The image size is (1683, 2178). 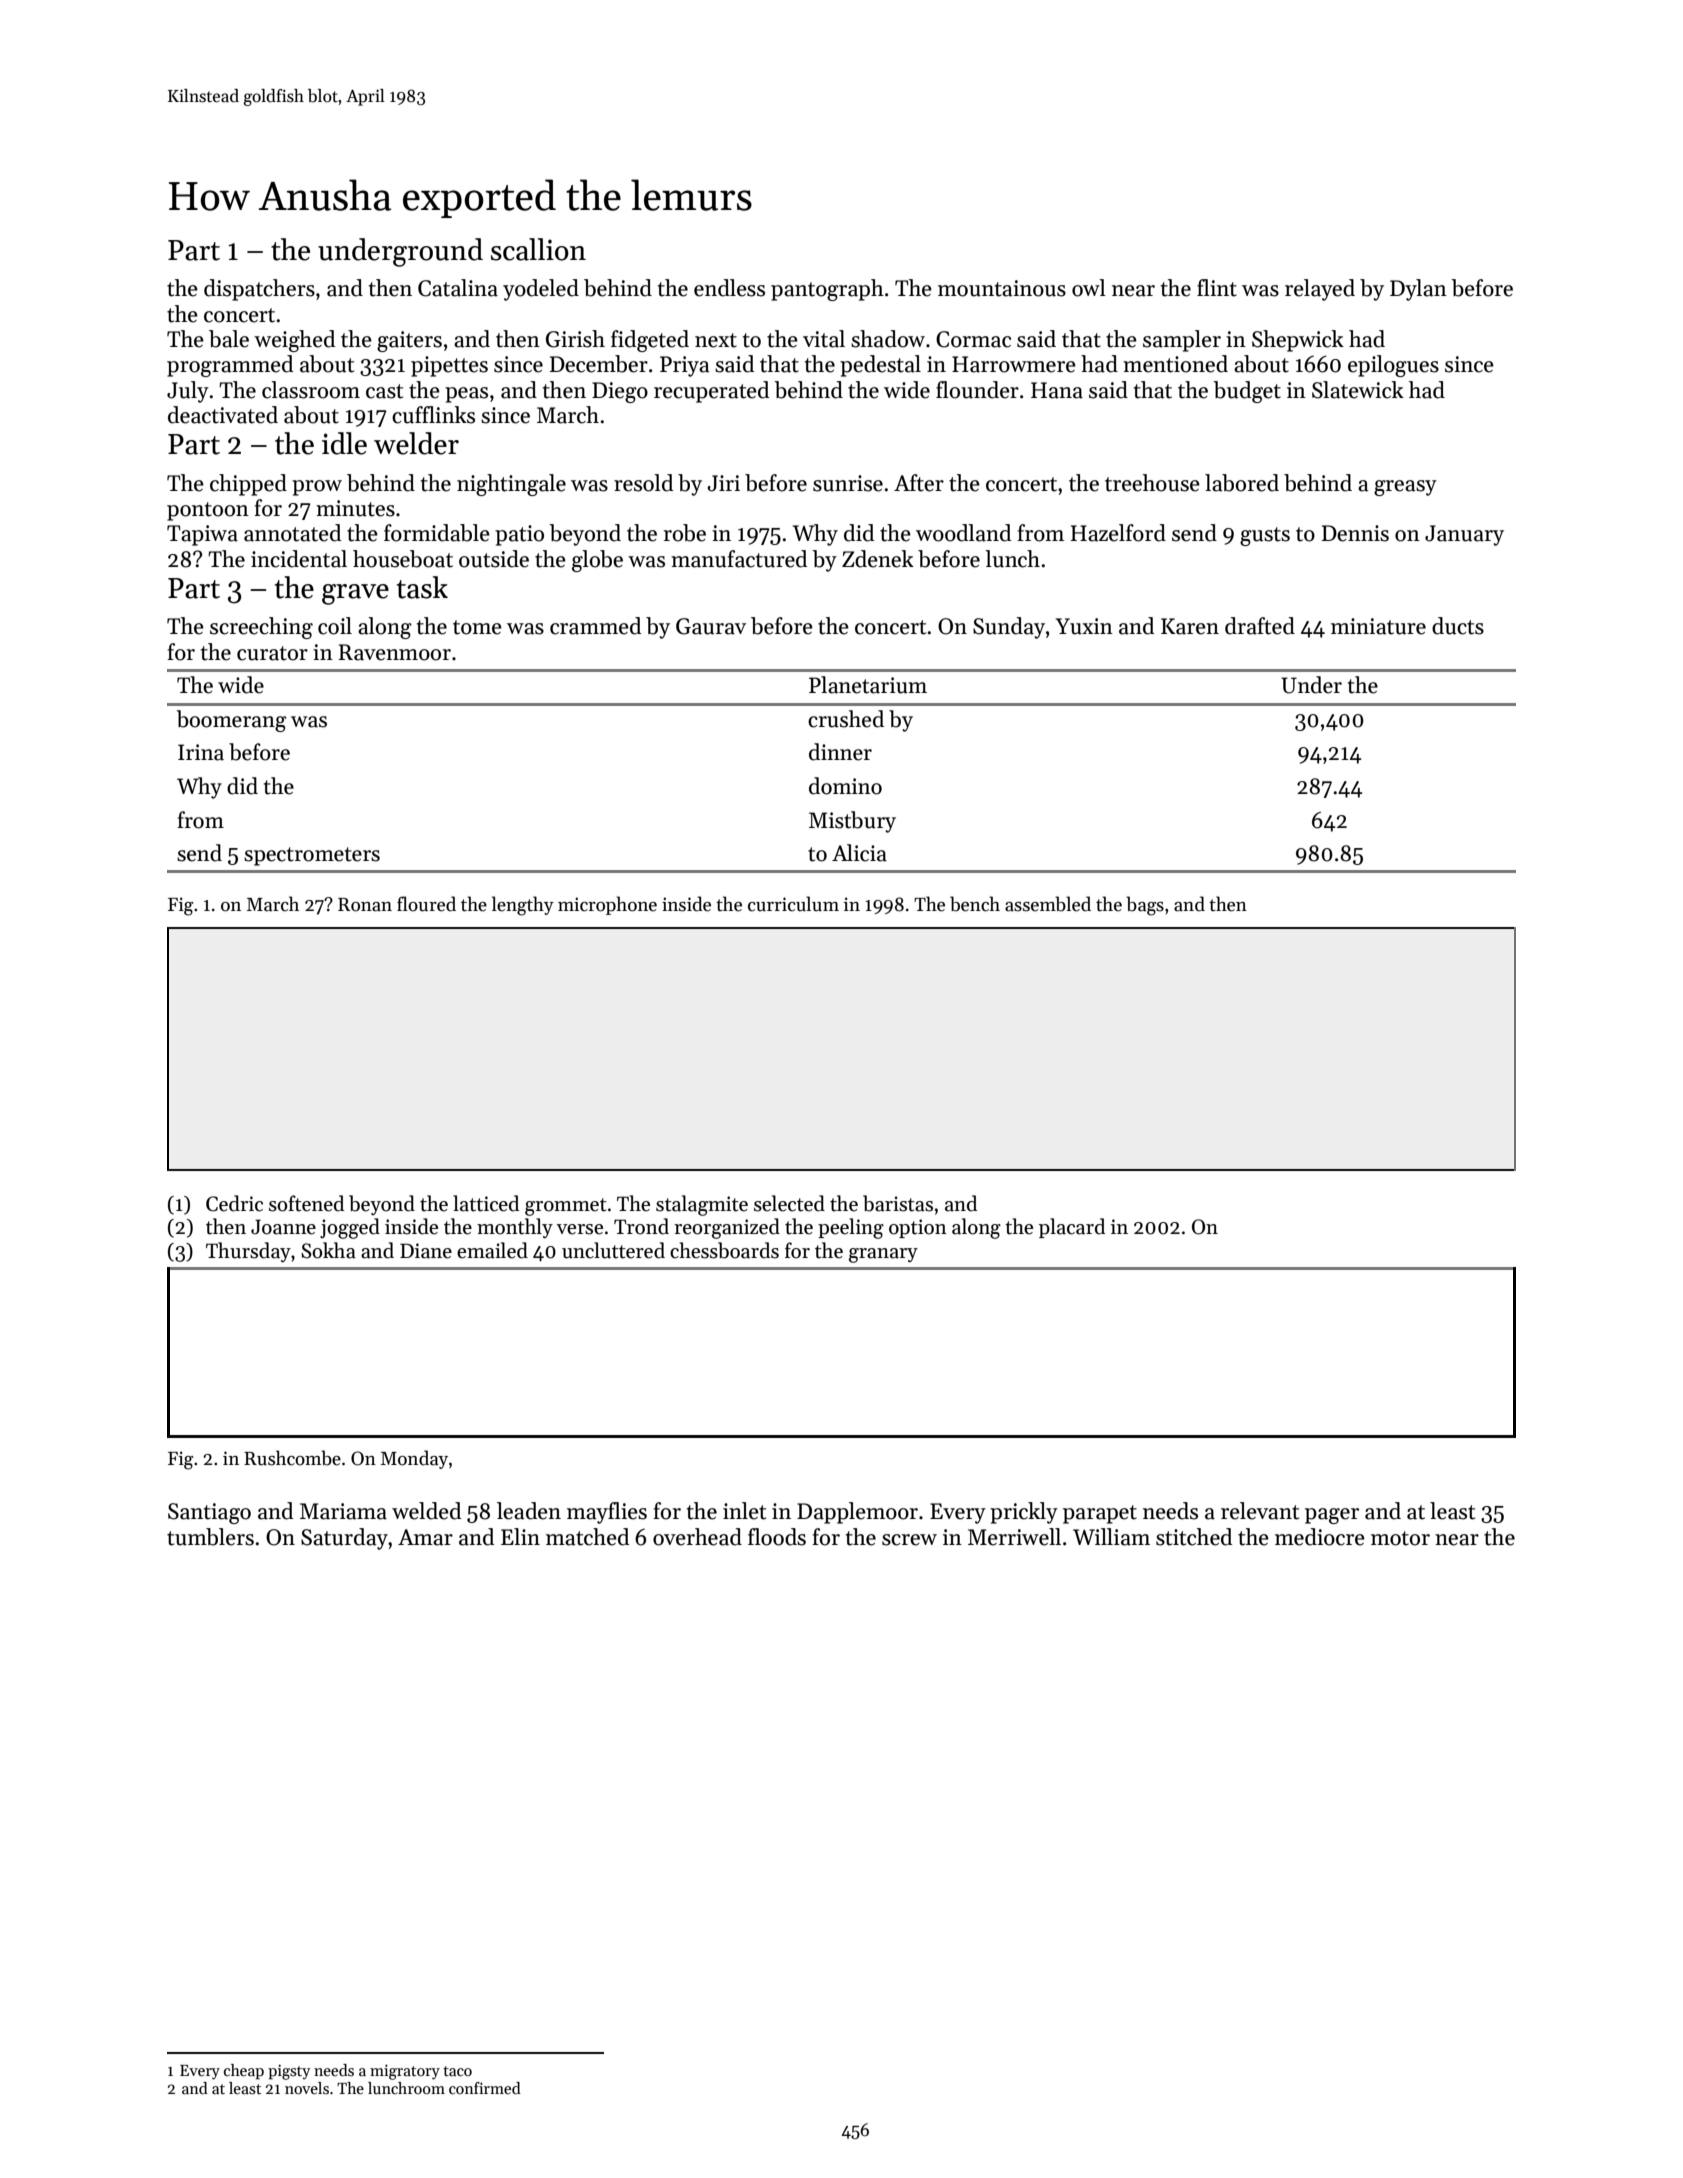 What do you see at coordinates (1145, 906) in the image?
I see `bags` at bounding box center [1145, 906].
